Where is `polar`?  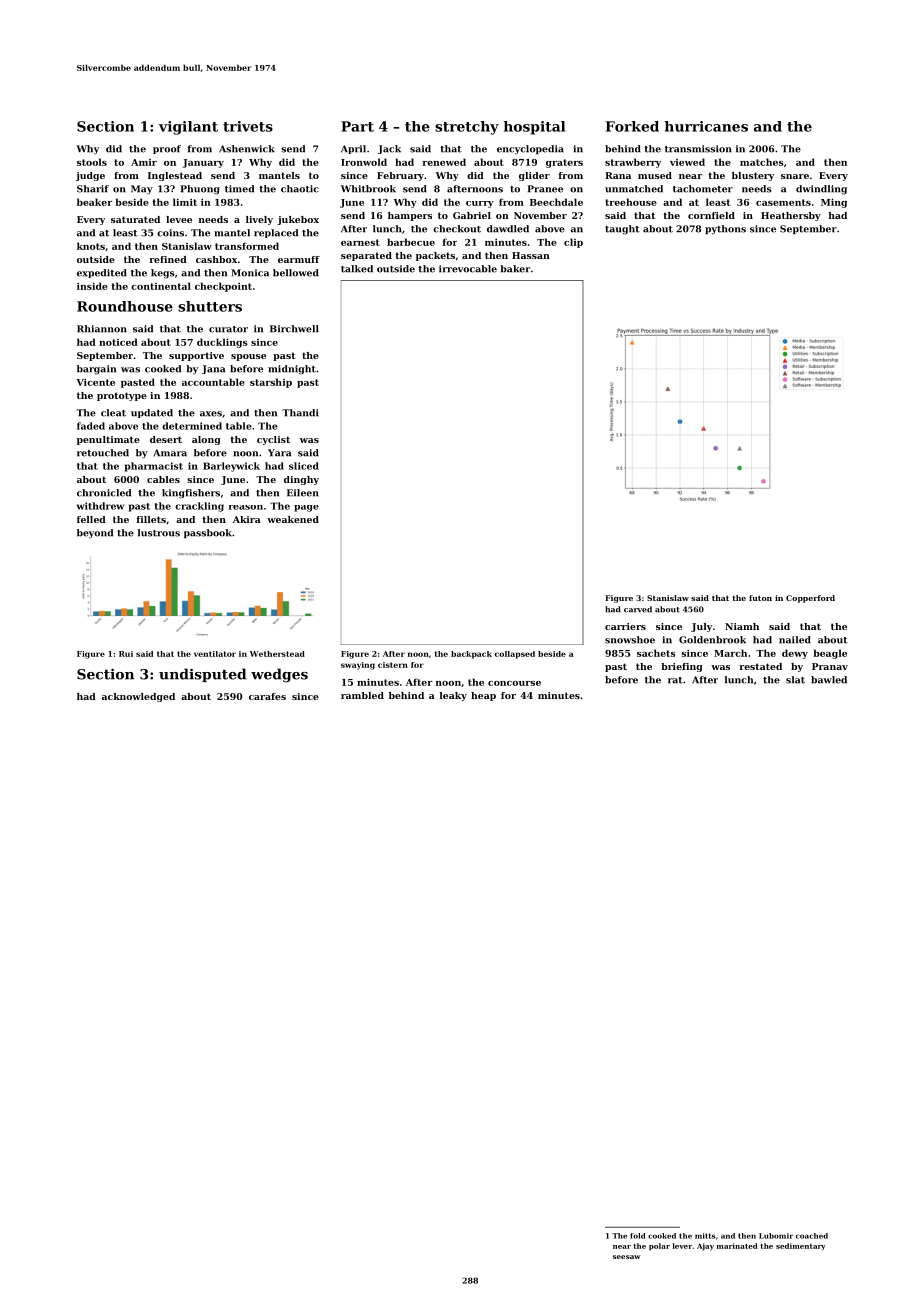 polar is located at coordinates (659, 1246).
